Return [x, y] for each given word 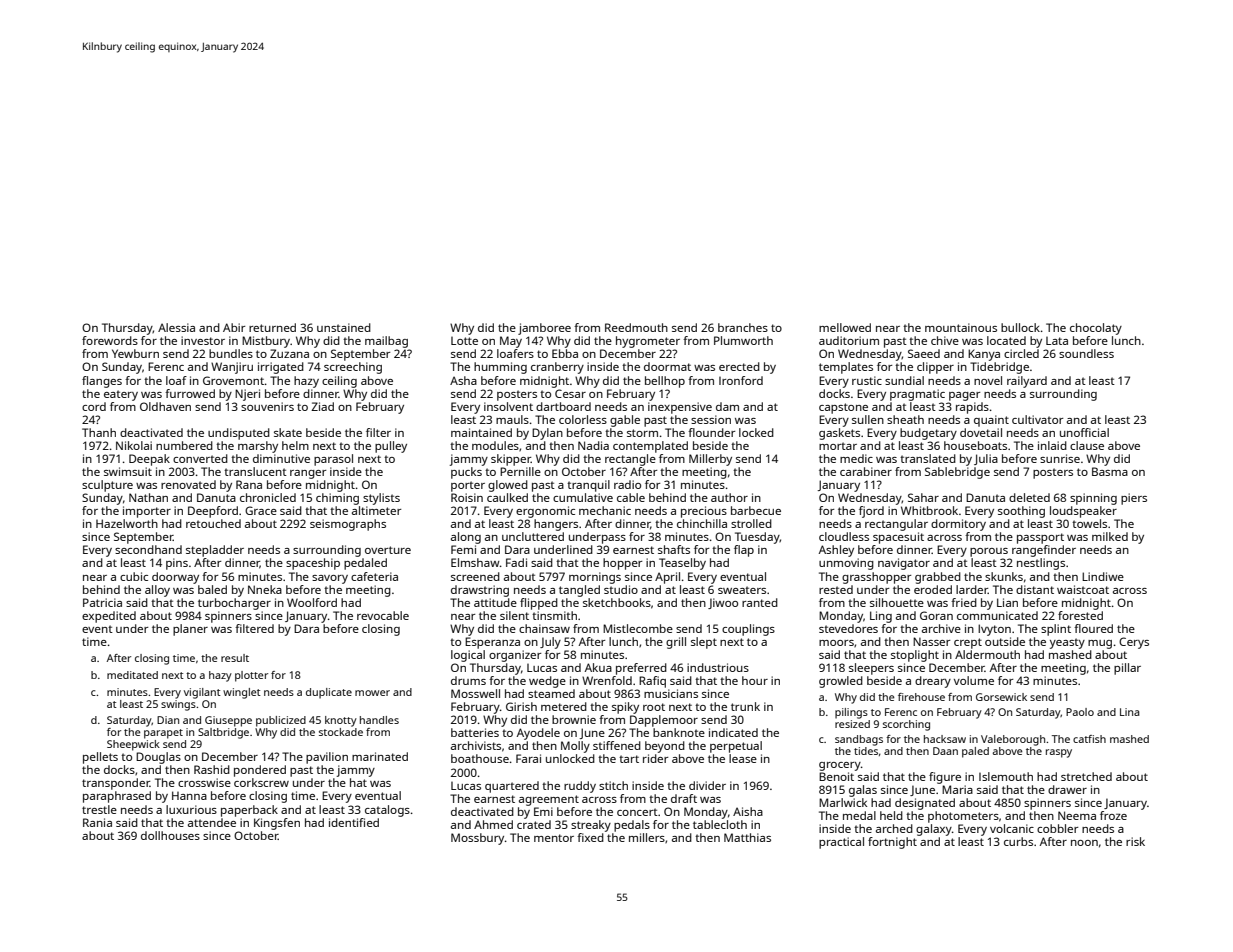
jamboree [544, 329]
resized [852, 724]
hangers [556, 525]
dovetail [981, 432]
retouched [213, 523]
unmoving [846, 564]
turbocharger [234, 604]
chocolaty [1096, 329]
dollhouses [170, 835]
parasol [333, 460]
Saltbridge [223, 733]
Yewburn [135, 353]
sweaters [742, 590]
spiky [625, 708]
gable [625, 421]
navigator [904, 564]
